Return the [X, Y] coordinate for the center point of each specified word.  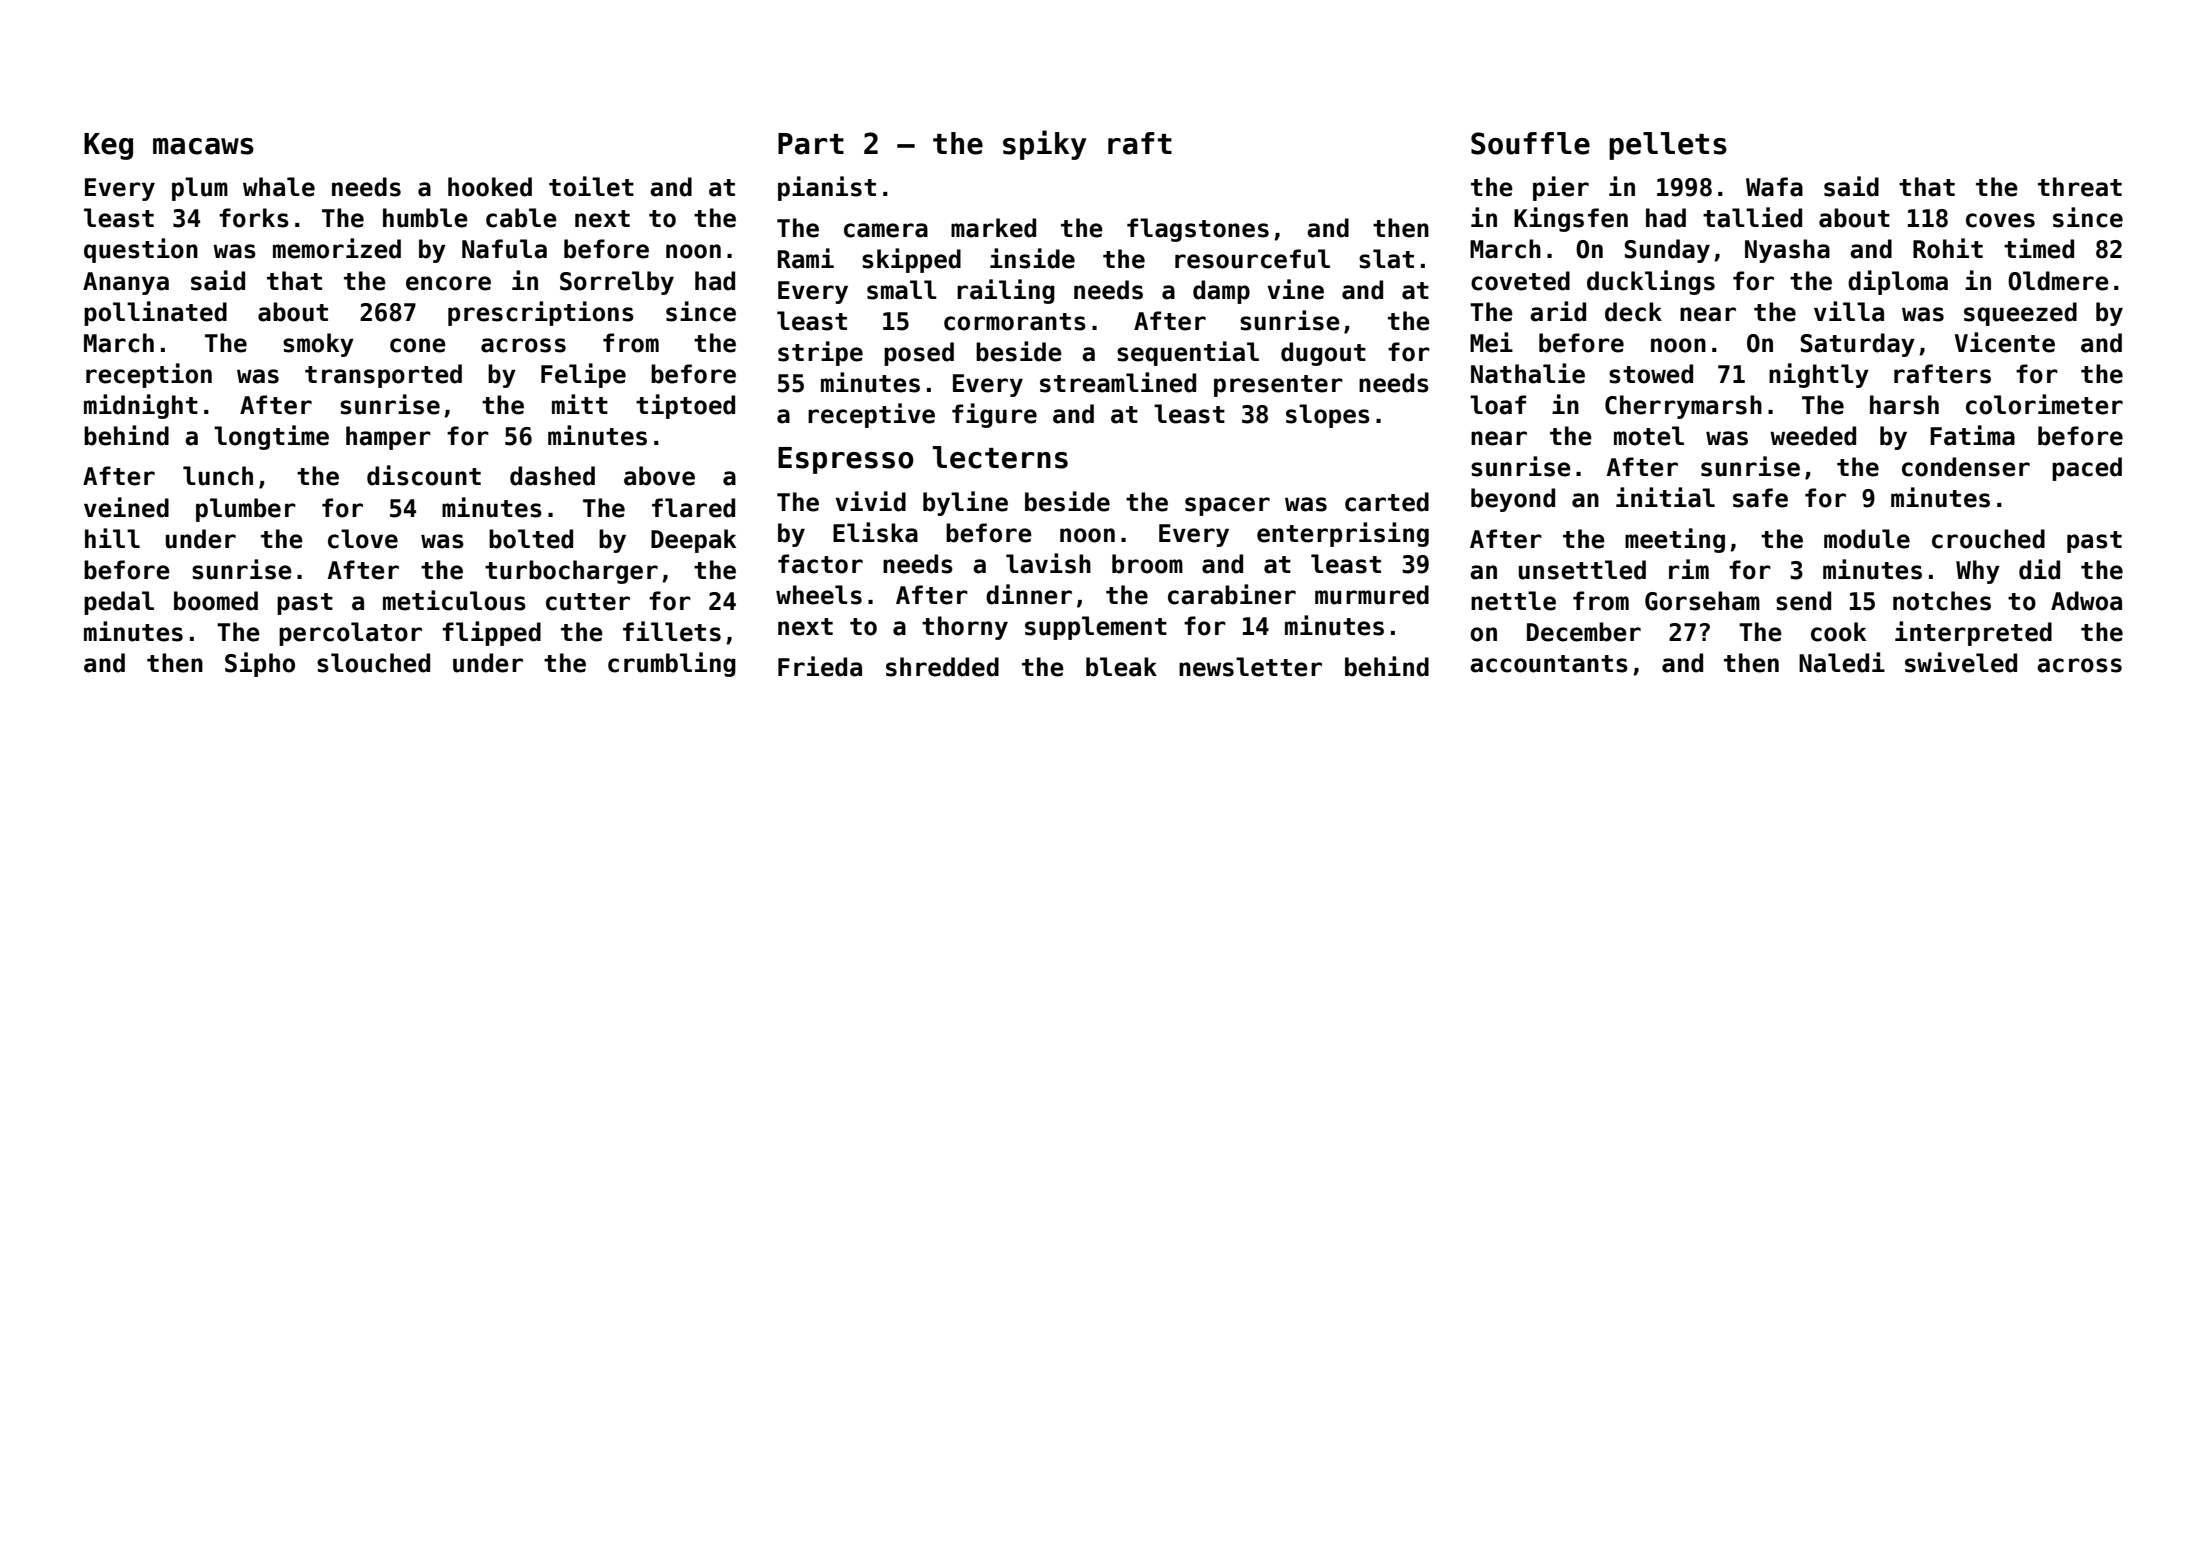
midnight [141, 406]
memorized [337, 248]
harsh [1904, 405]
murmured [1372, 595]
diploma [1898, 282]
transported [383, 376]
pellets [1668, 146]
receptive [871, 415]
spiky [1045, 145]
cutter [588, 602]
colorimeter [2044, 404]
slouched [373, 663]
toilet [591, 186]
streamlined [1118, 382]
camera [886, 230]
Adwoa [2086, 601]
